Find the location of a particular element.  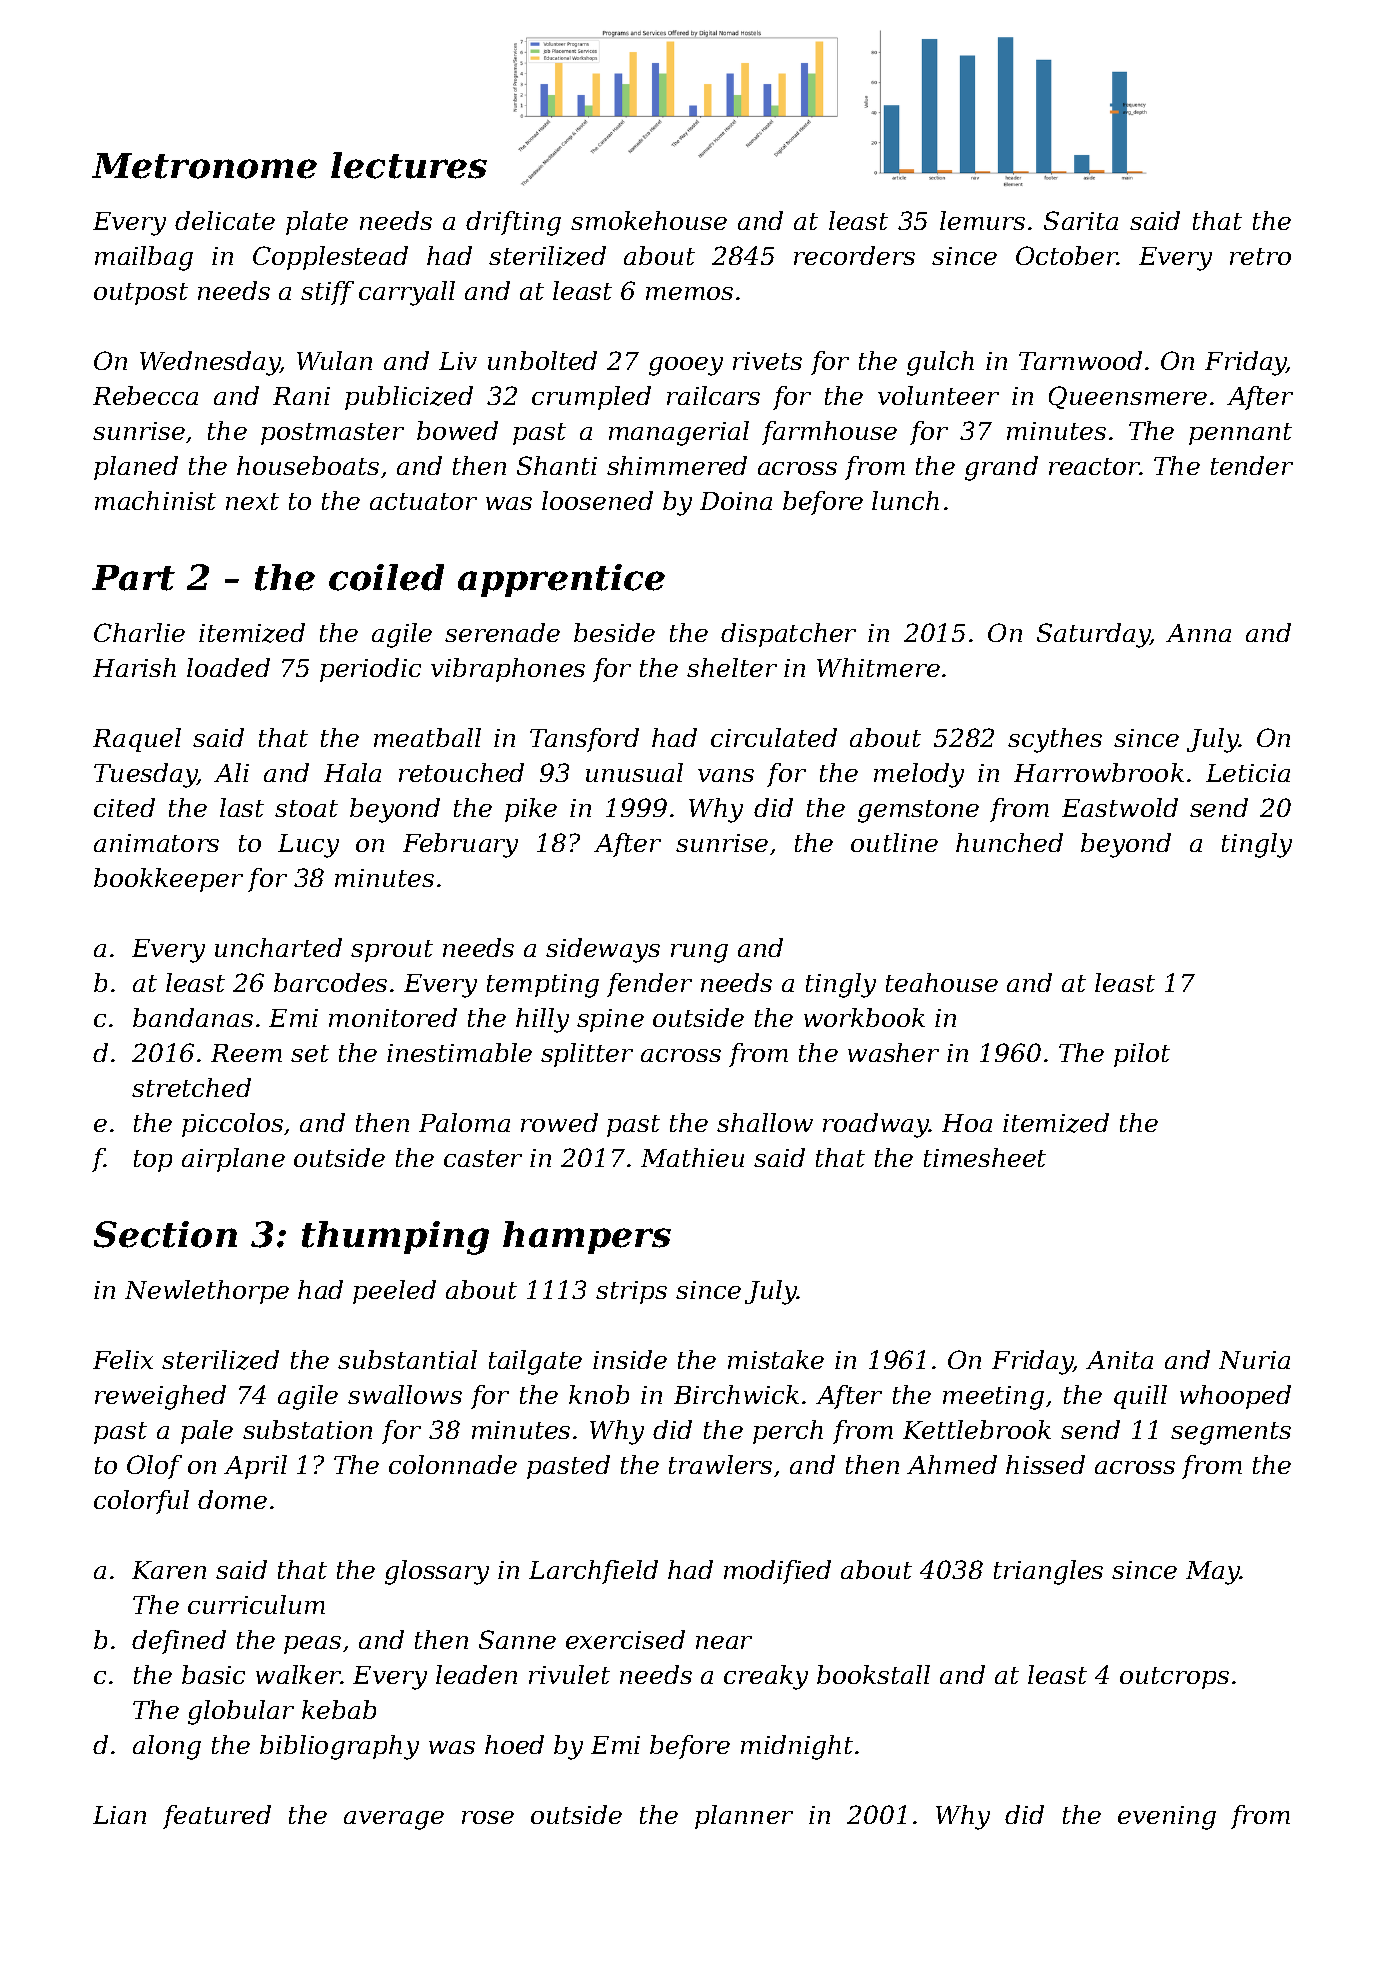

planed is located at coordinates (136, 468).
